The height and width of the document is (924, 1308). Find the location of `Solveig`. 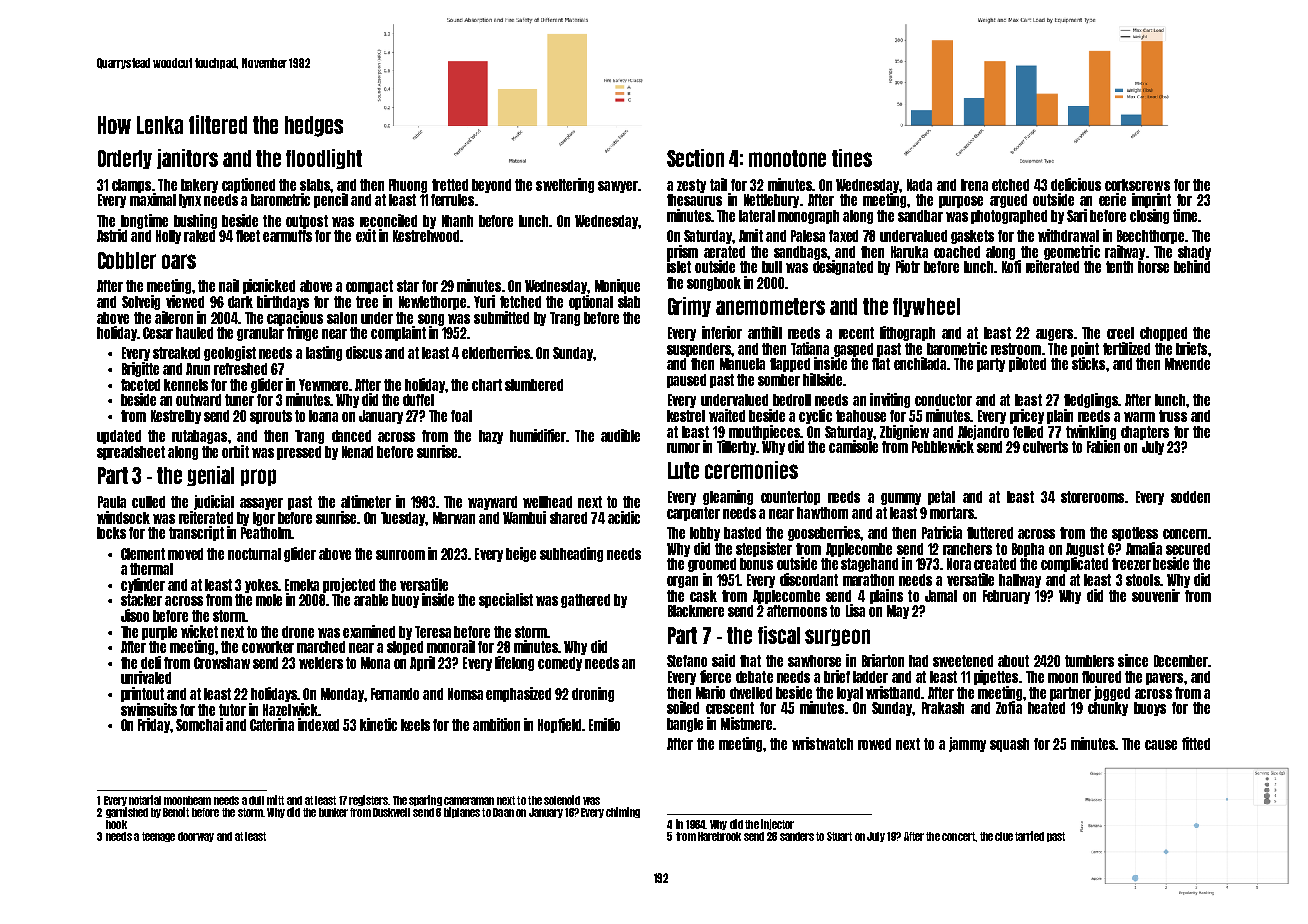

Solveig is located at coordinates (141, 302).
